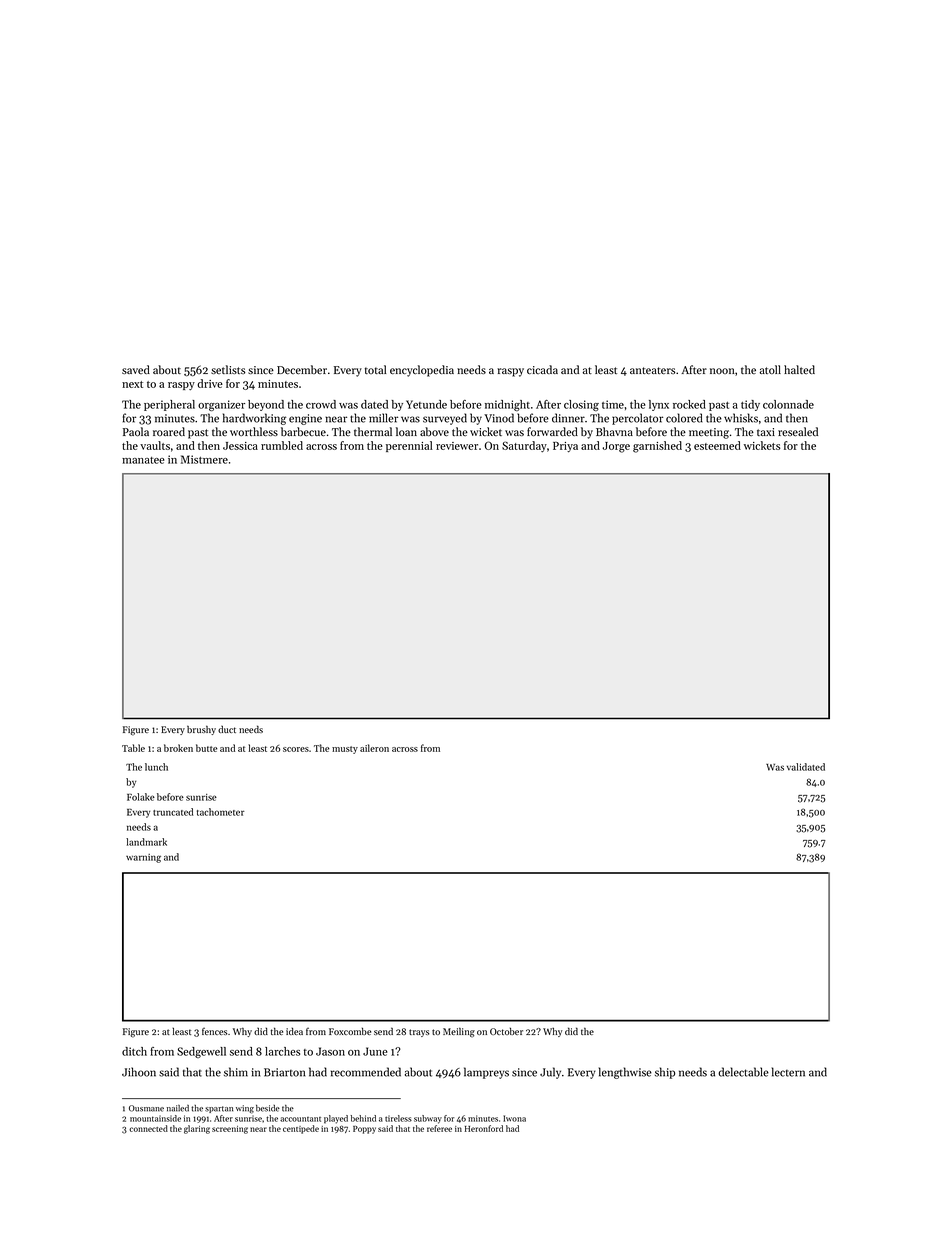 The height and width of the page is (1233, 952). Describe the element at coordinates (788, 1072) in the page. I see `lectern` at that location.
